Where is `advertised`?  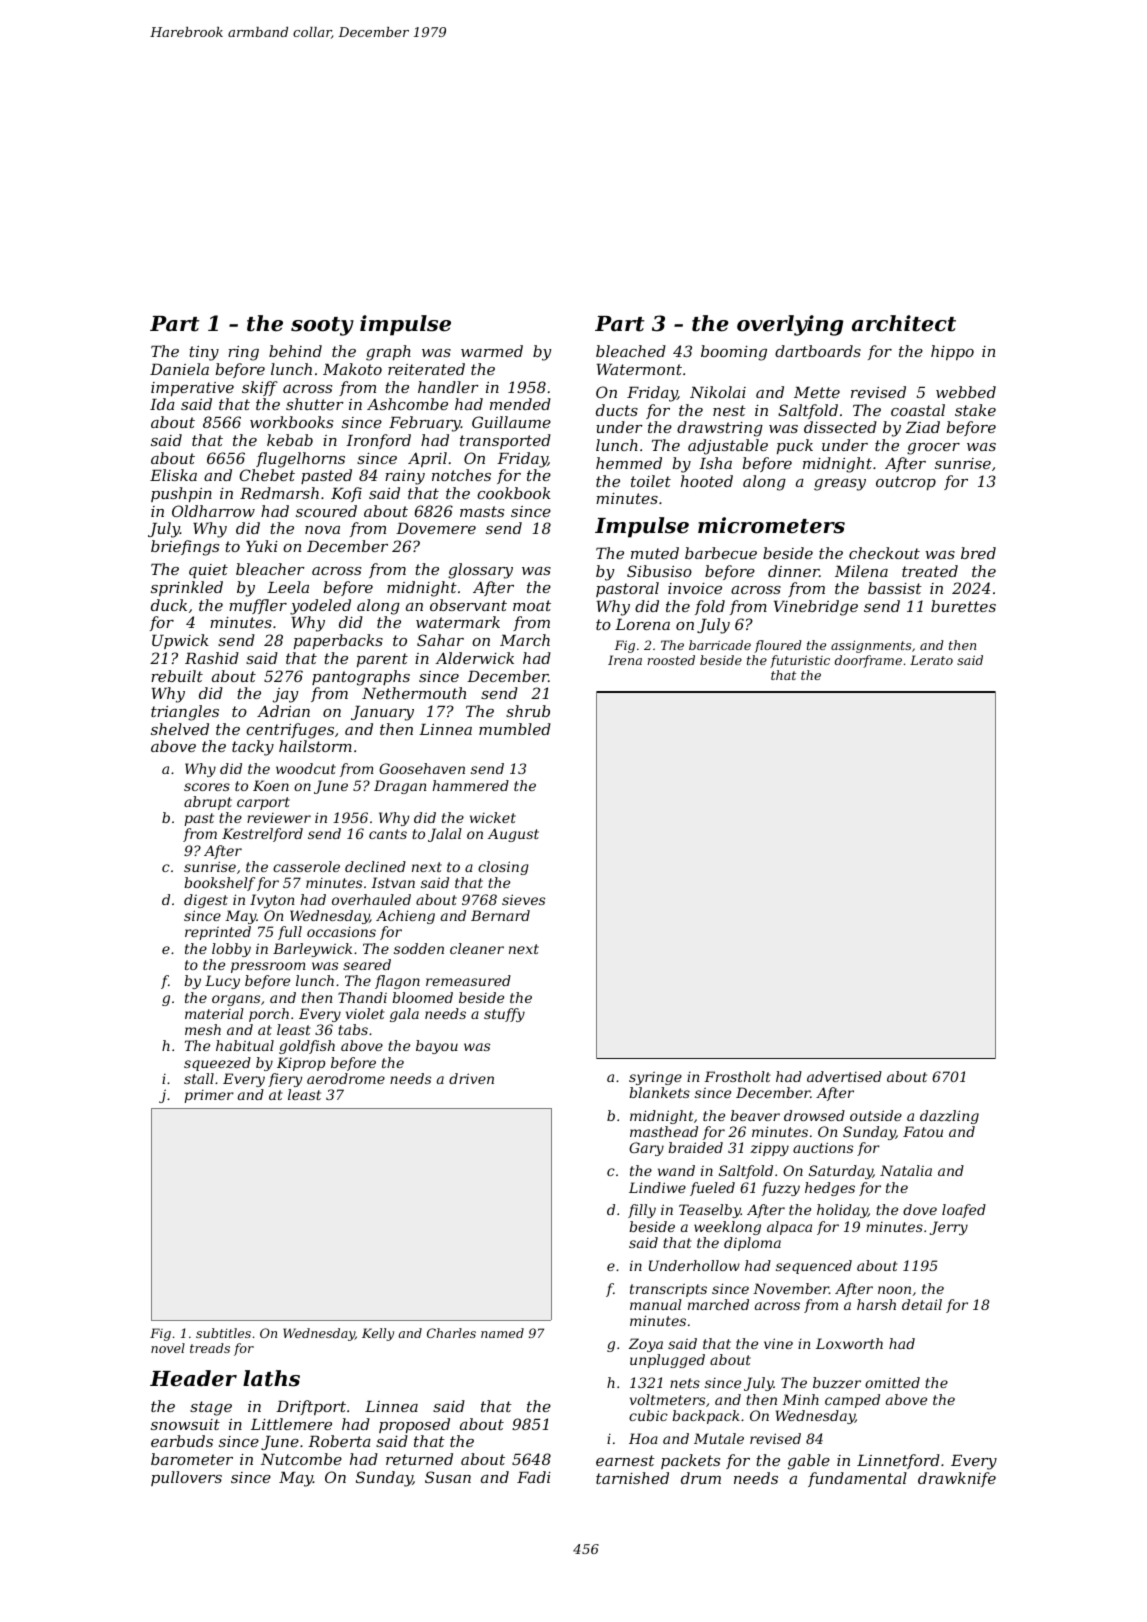
advertised is located at coordinates (844, 1076).
